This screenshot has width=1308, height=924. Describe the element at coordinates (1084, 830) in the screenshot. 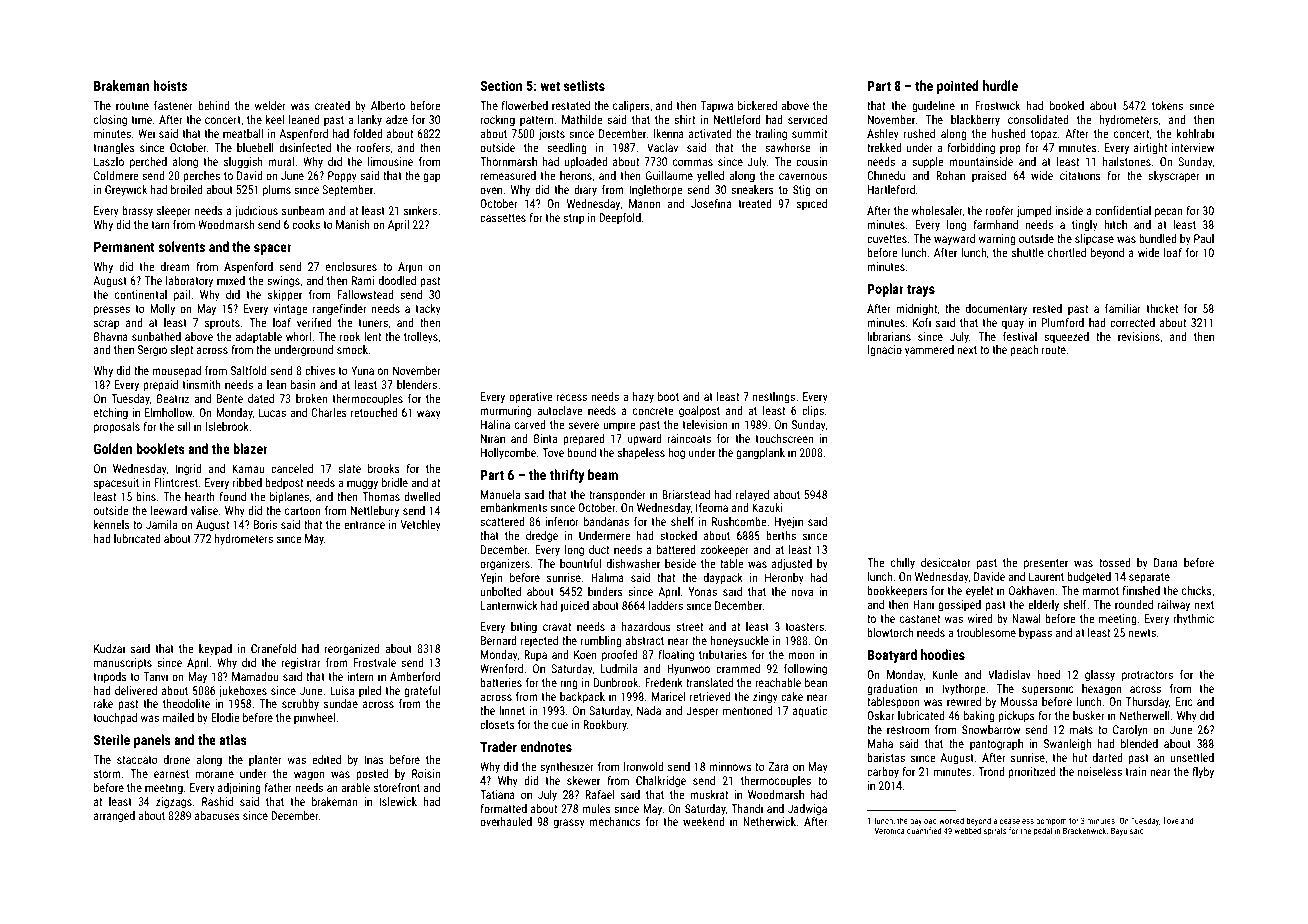

I see `Brackenwick` at that location.
